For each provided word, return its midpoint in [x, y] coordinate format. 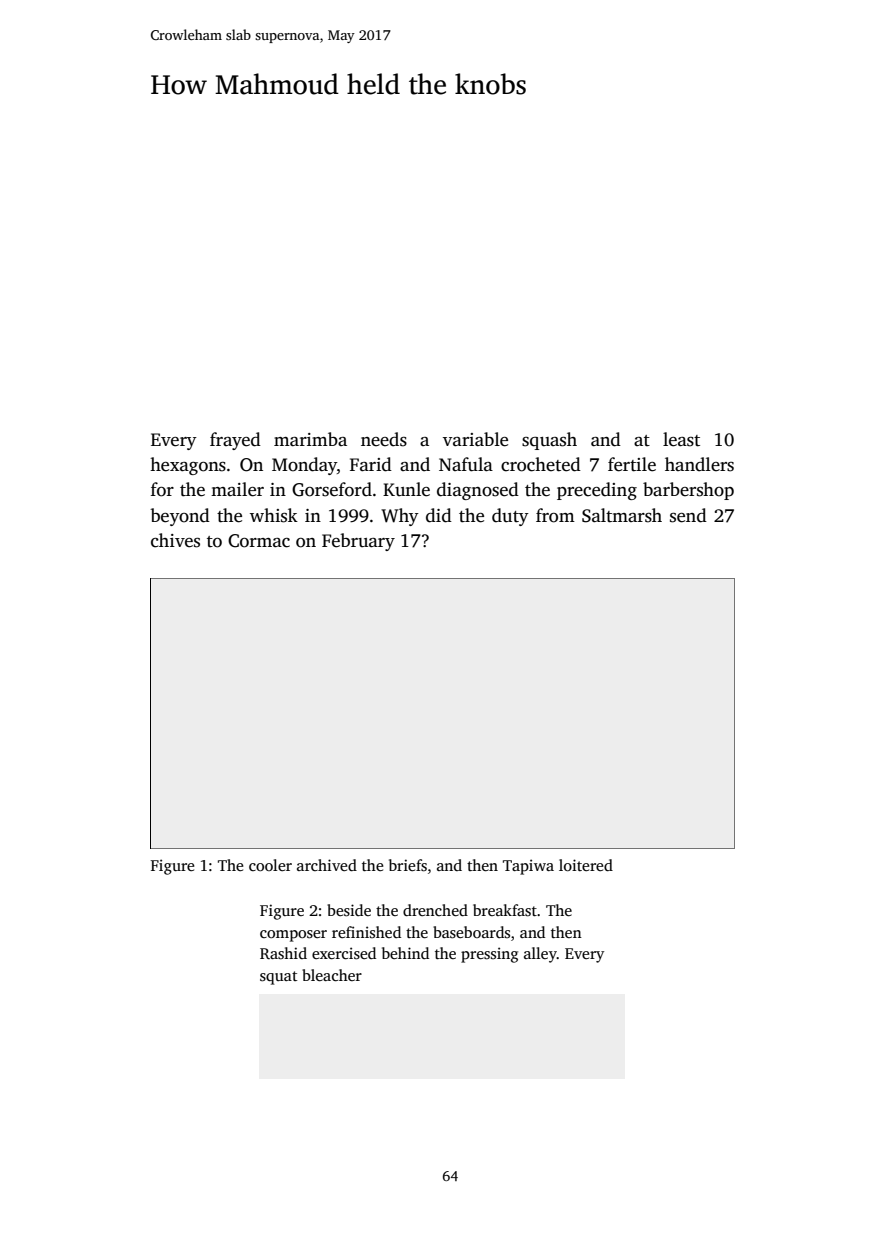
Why [400, 517]
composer [293, 936]
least [681, 439]
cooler [270, 865]
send [688, 515]
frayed [235, 441]
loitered [586, 865]
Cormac [259, 541]
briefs [408, 865]
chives [175, 540]
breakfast [505, 910]
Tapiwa [528, 867]
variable [475, 439]
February [358, 542]
